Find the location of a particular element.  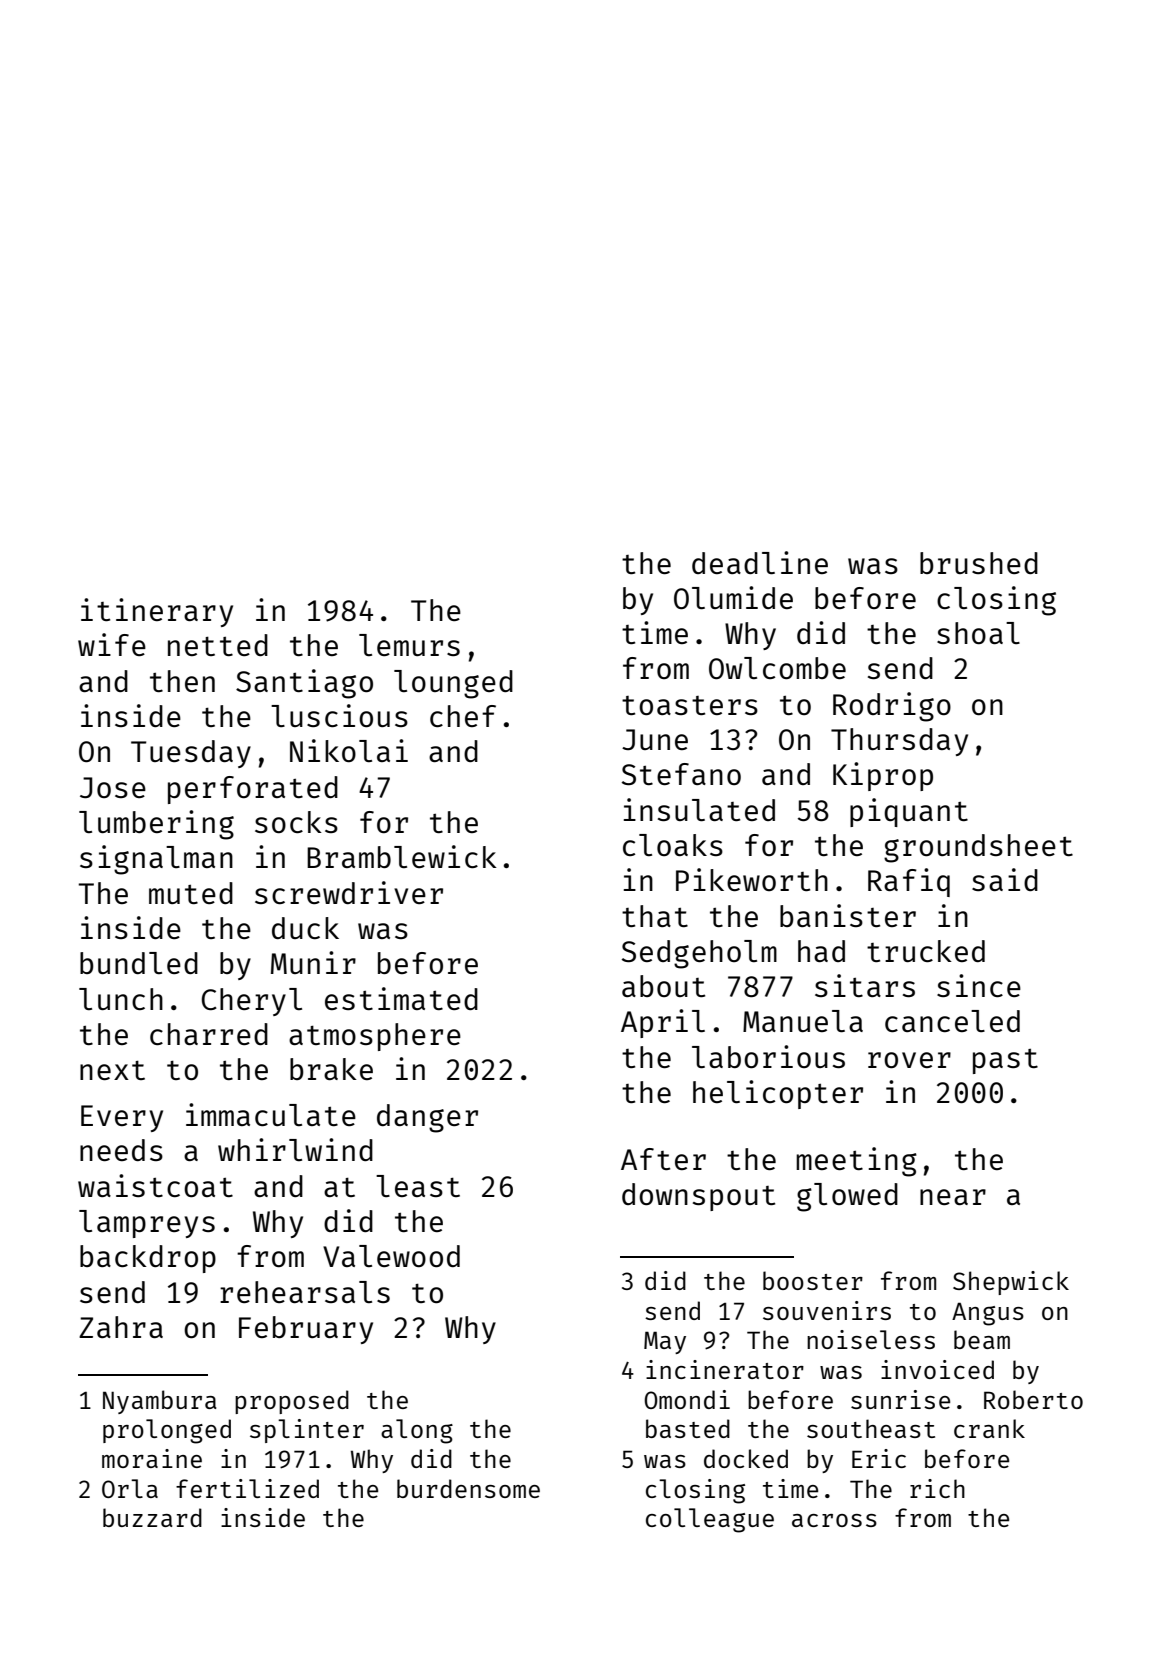

Nyambura is located at coordinates (159, 1402).
